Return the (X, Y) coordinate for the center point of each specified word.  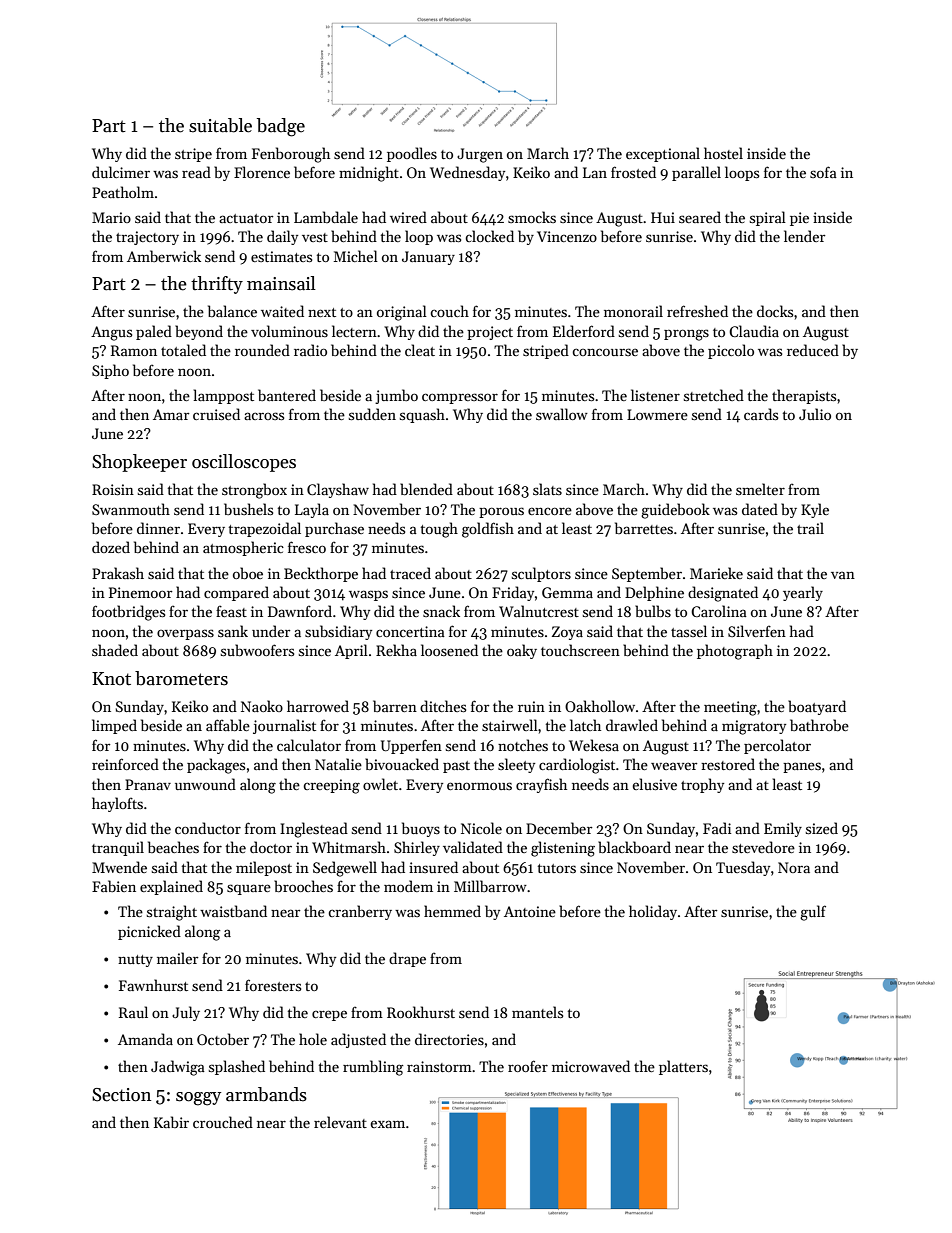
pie (799, 219)
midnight (369, 174)
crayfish (541, 785)
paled (154, 332)
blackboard (634, 847)
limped (114, 726)
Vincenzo (567, 236)
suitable (220, 125)
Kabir (171, 1122)
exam (387, 1124)
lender (805, 236)
